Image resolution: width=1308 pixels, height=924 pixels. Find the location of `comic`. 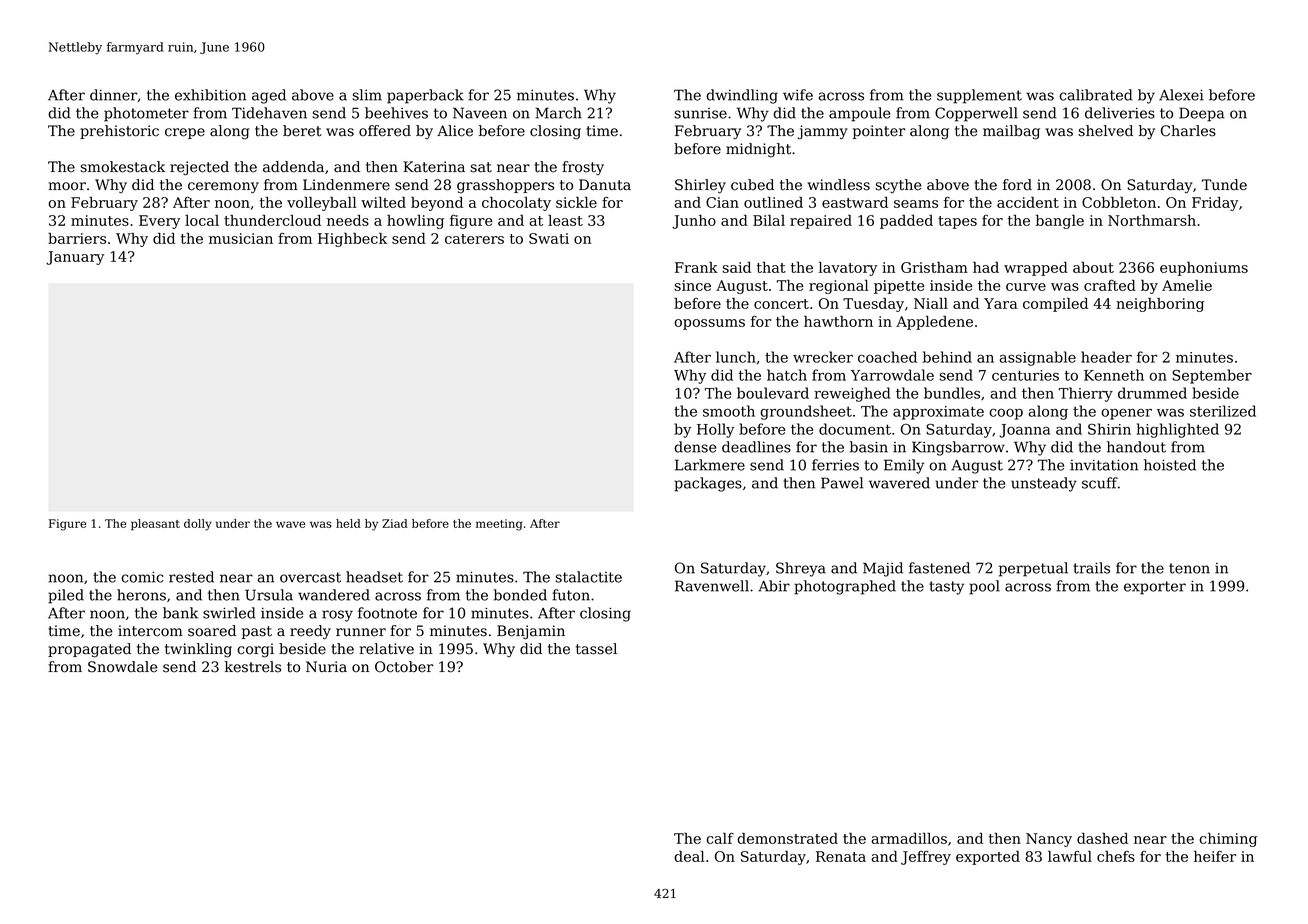

comic is located at coordinates (142, 577).
